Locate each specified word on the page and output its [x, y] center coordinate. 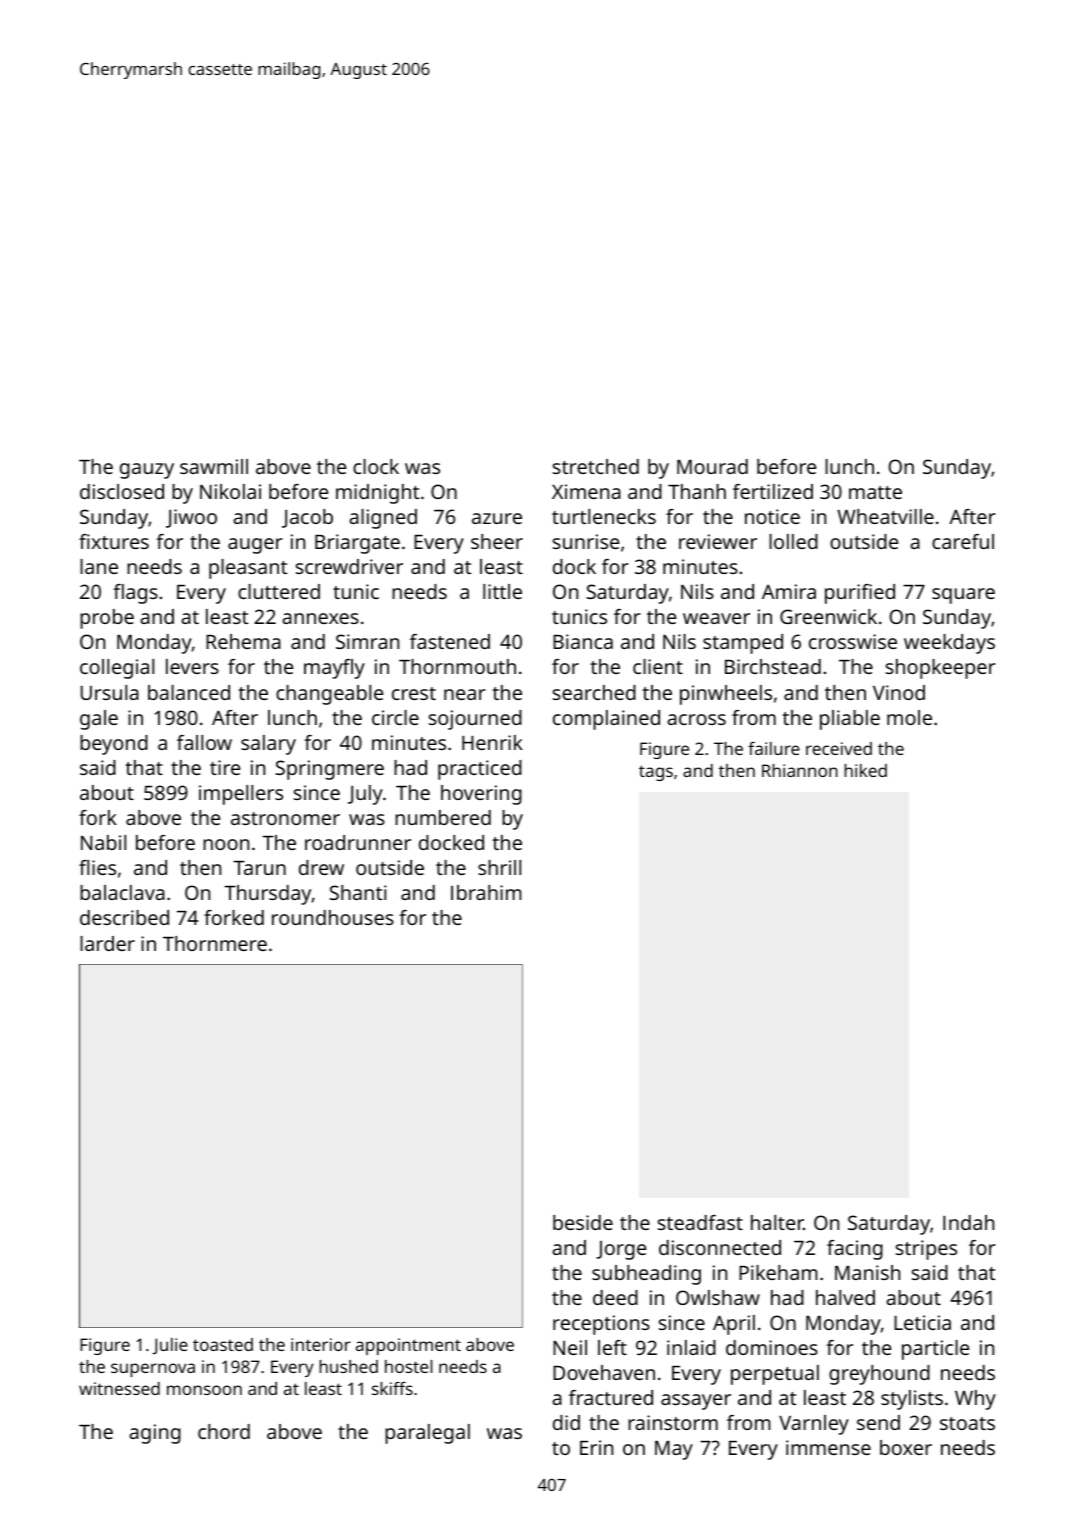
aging [155, 1434]
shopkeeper [941, 669]
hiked [865, 770]
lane [99, 566]
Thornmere [215, 943]
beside [583, 1222]
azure [497, 518]
